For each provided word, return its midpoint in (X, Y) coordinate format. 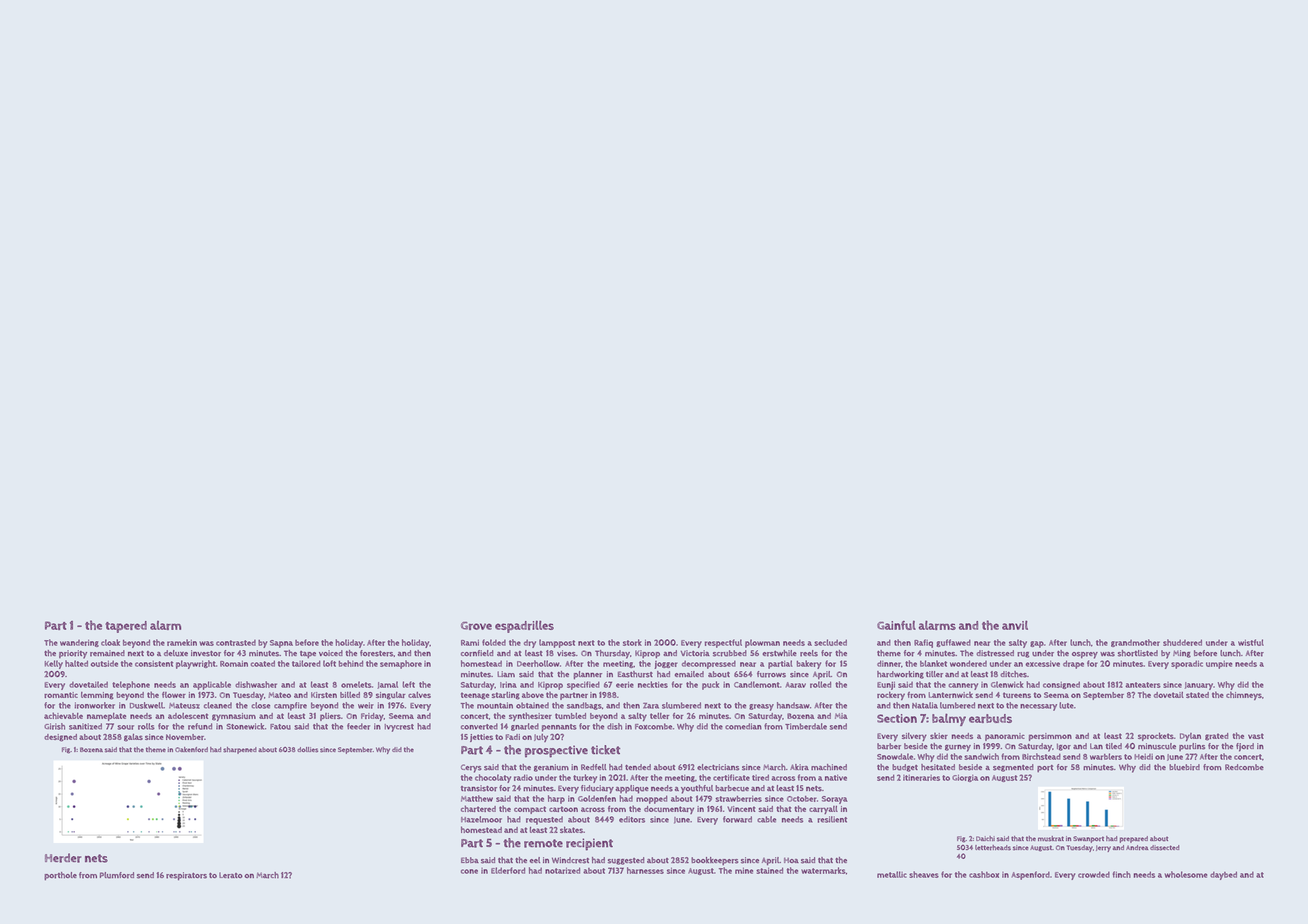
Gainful (896, 625)
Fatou (280, 727)
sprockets (1156, 736)
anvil (1015, 625)
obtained (532, 705)
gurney (958, 748)
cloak (110, 642)
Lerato (231, 875)
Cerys (471, 768)
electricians (718, 767)
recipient (589, 844)
